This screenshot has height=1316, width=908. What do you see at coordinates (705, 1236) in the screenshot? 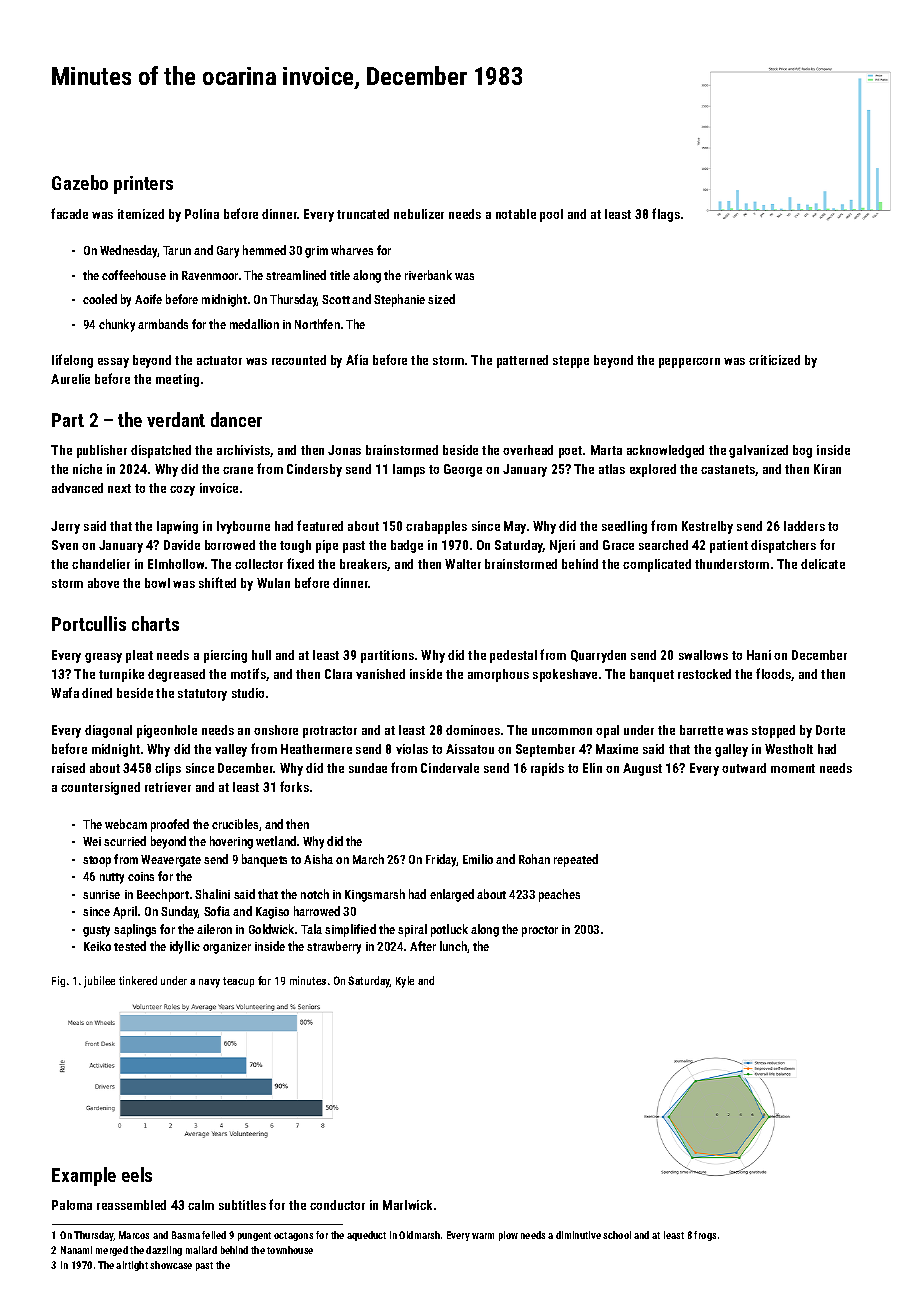
I see `frogs` at bounding box center [705, 1236].
